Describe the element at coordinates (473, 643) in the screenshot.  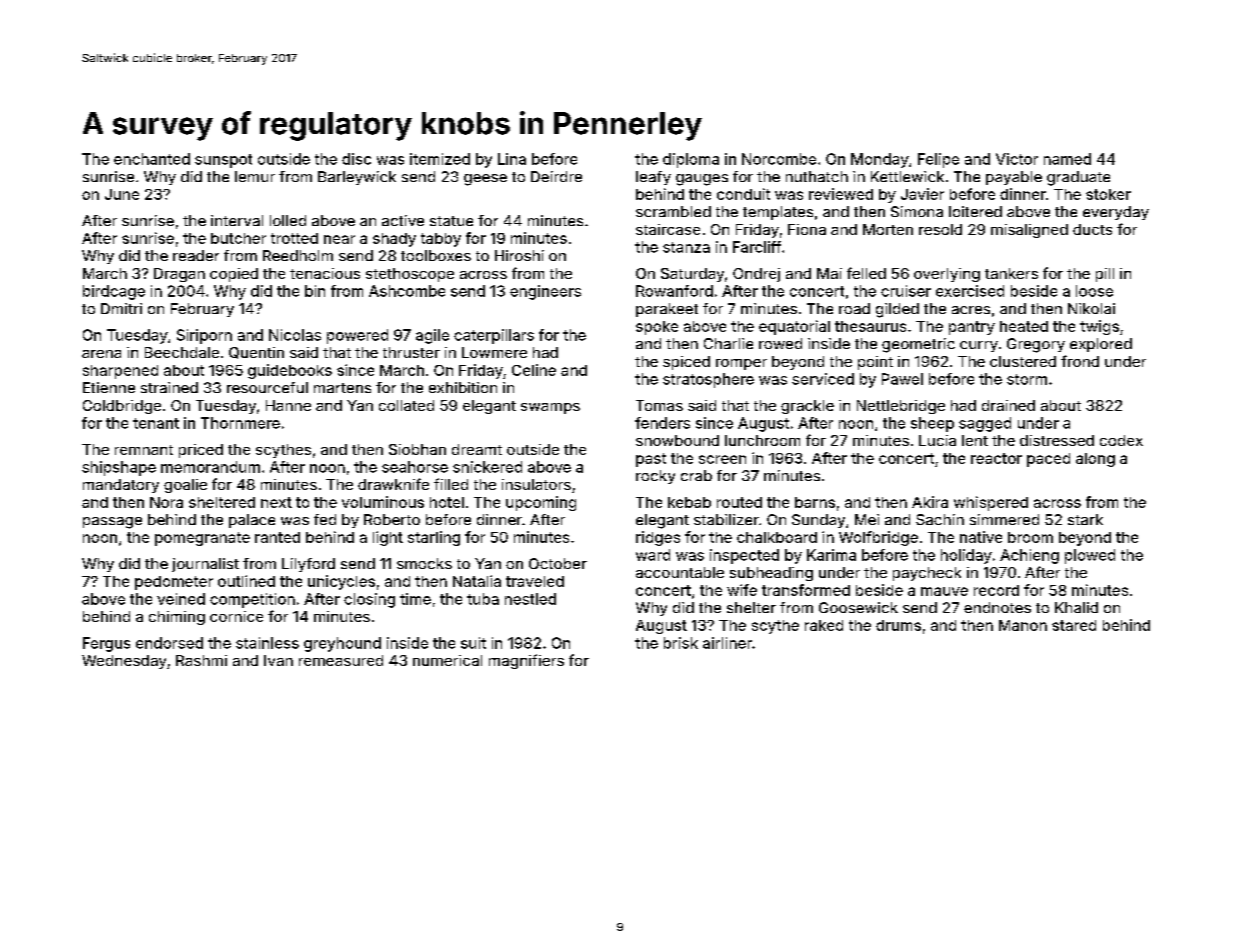
I see `suit` at that location.
